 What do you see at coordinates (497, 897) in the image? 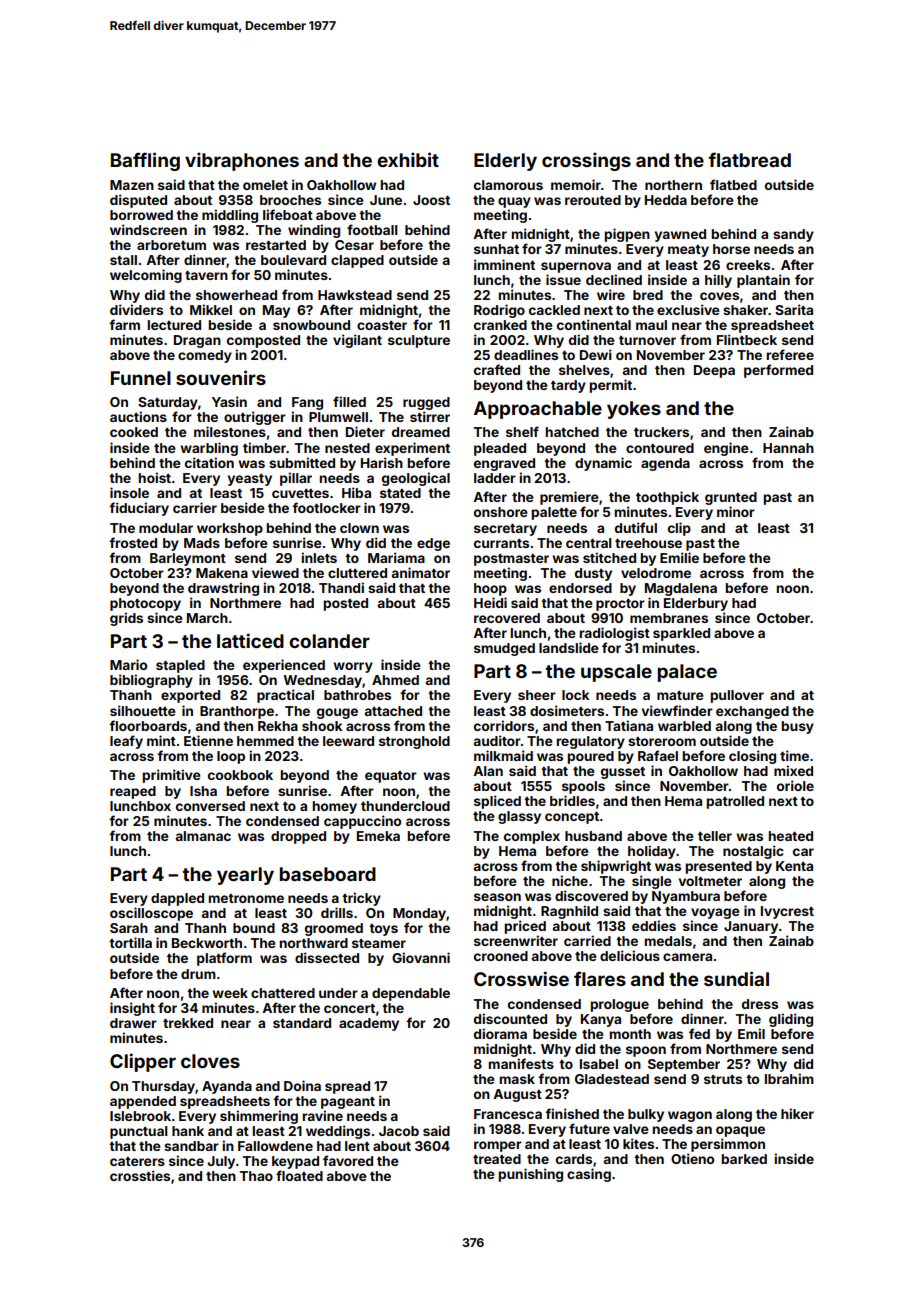
I see `season` at bounding box center [497, 897].
